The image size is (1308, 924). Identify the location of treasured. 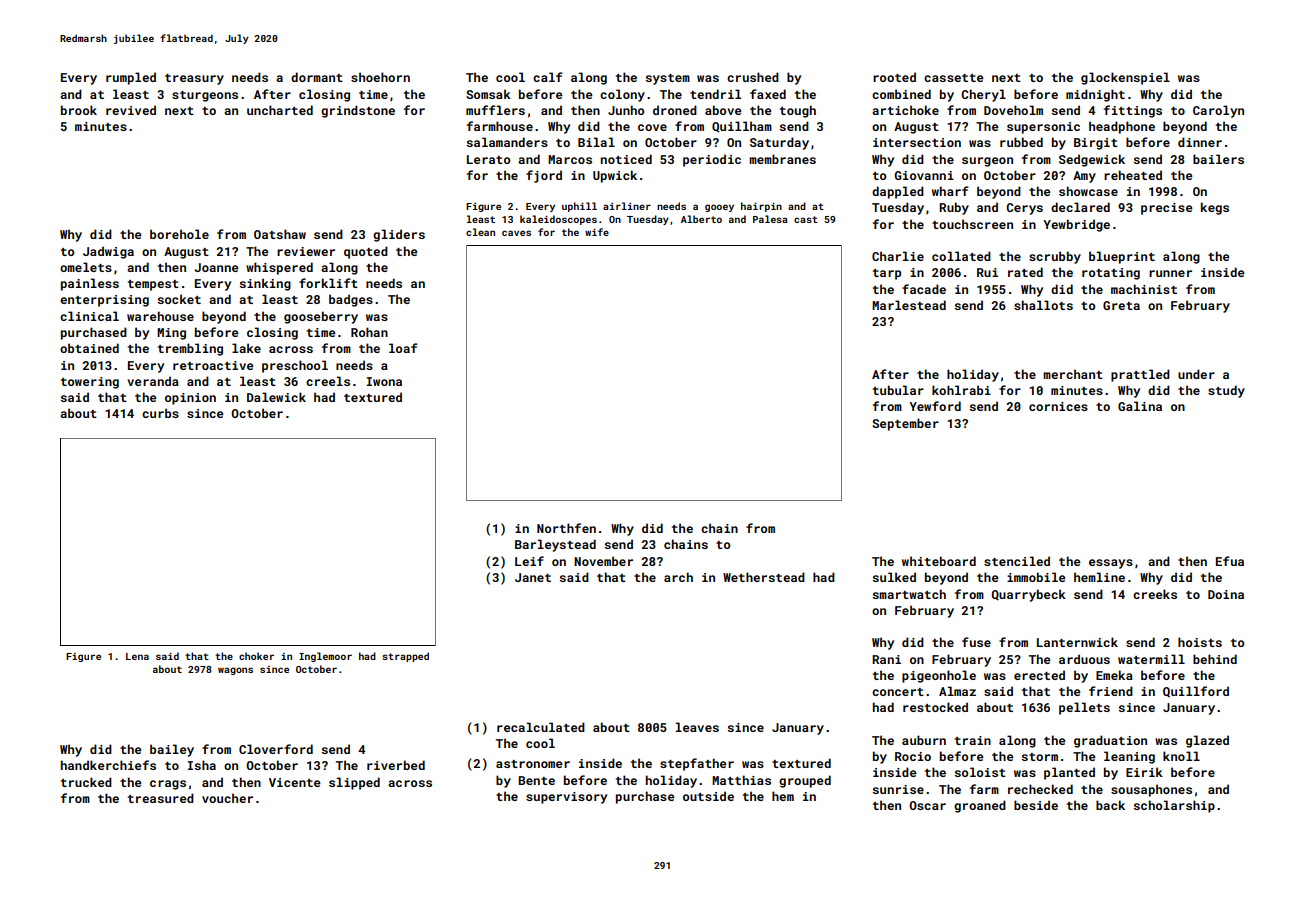
(161, 798).
